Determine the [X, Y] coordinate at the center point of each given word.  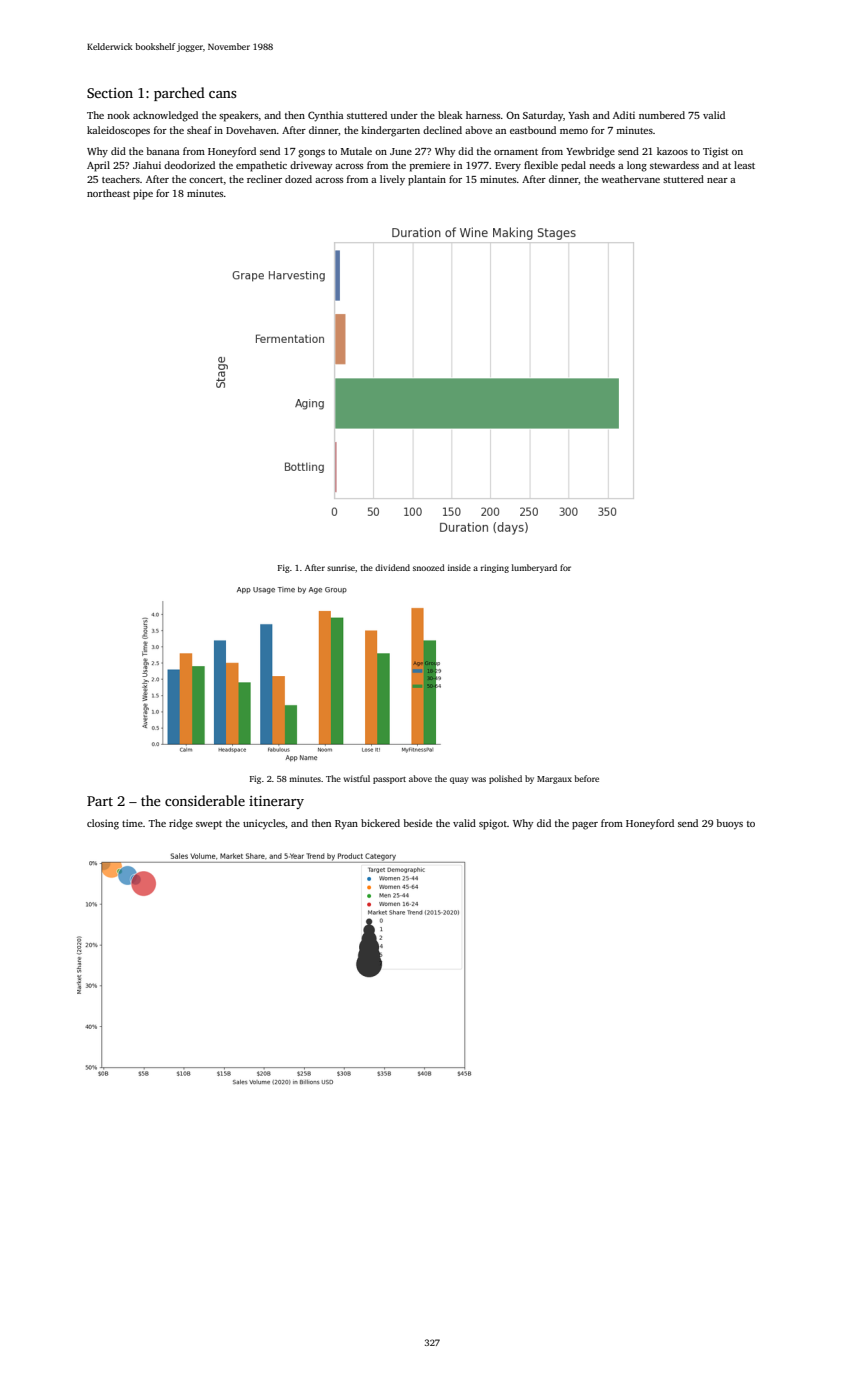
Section [110, 93]
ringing [495, 568]
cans [222, 94]
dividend [392, 567]
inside [459, 567]
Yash [578, 115]
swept [209, 825]
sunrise [341, 567]
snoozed [429, 567]
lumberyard [534, 568]
